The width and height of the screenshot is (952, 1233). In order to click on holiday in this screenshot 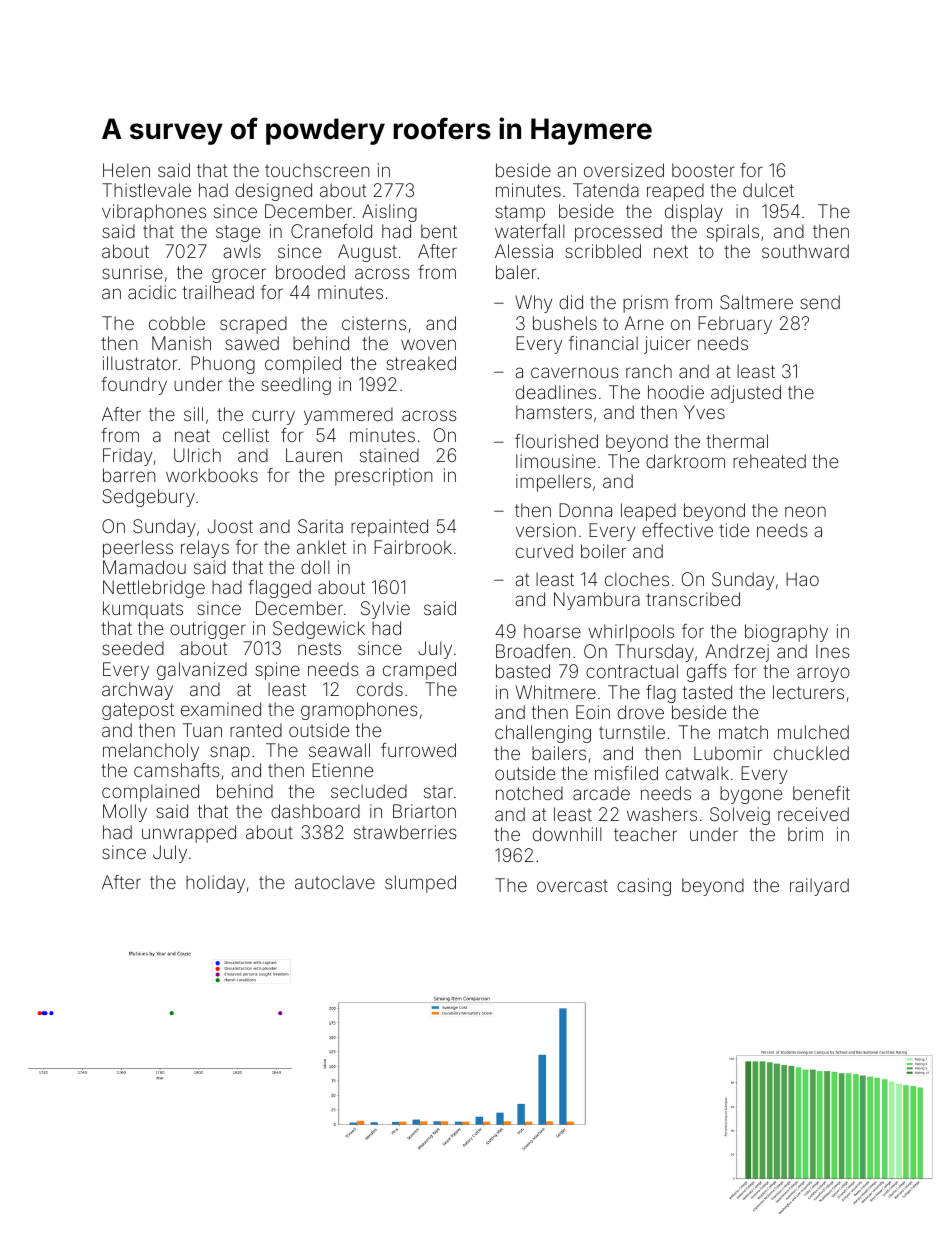, I will do `click(215, 884)`.
